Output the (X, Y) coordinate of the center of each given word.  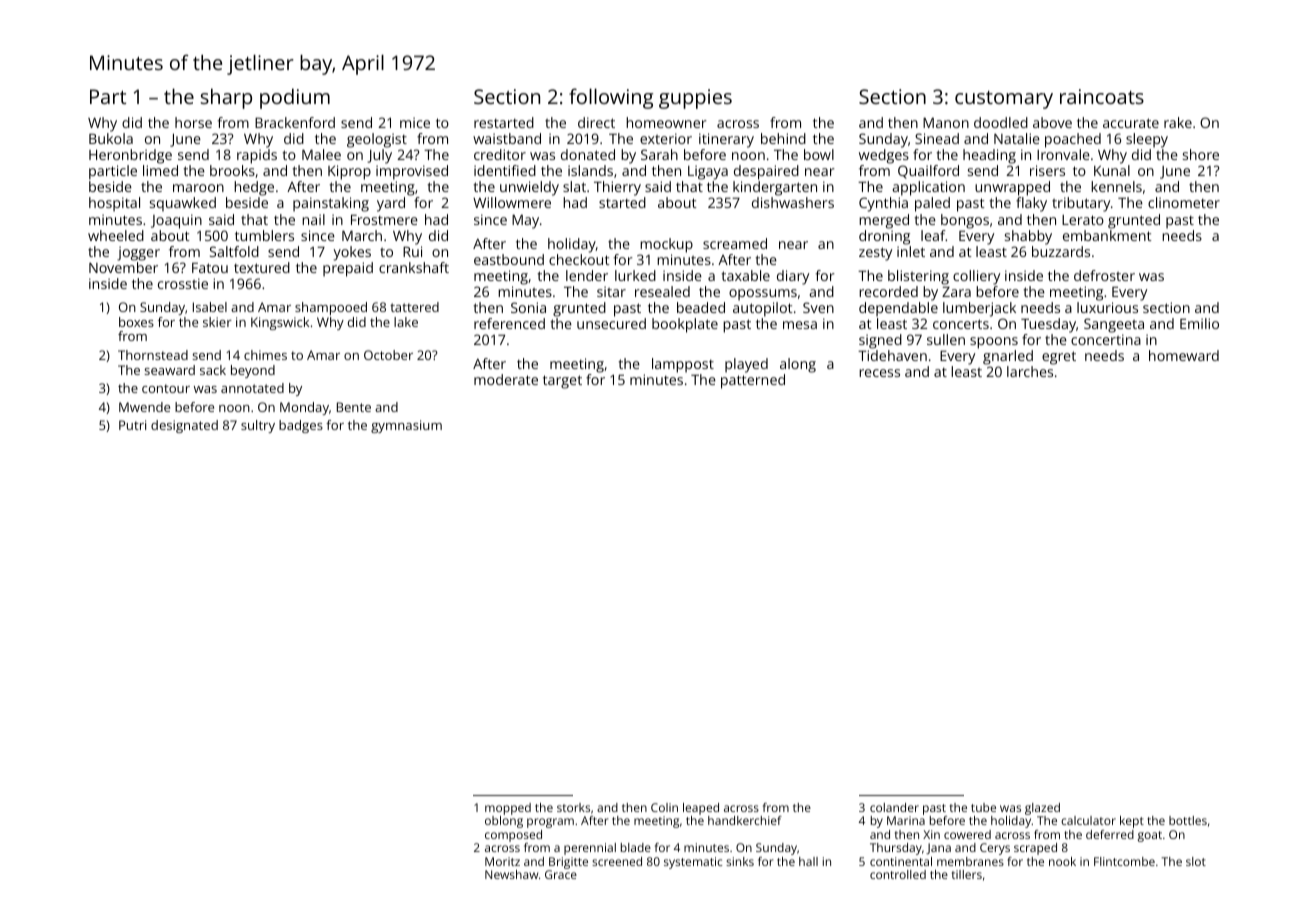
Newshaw (511, 874)
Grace (561, 874)
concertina (1106, 339)
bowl (819, 154)
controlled (898, 874)
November (123, 267)
